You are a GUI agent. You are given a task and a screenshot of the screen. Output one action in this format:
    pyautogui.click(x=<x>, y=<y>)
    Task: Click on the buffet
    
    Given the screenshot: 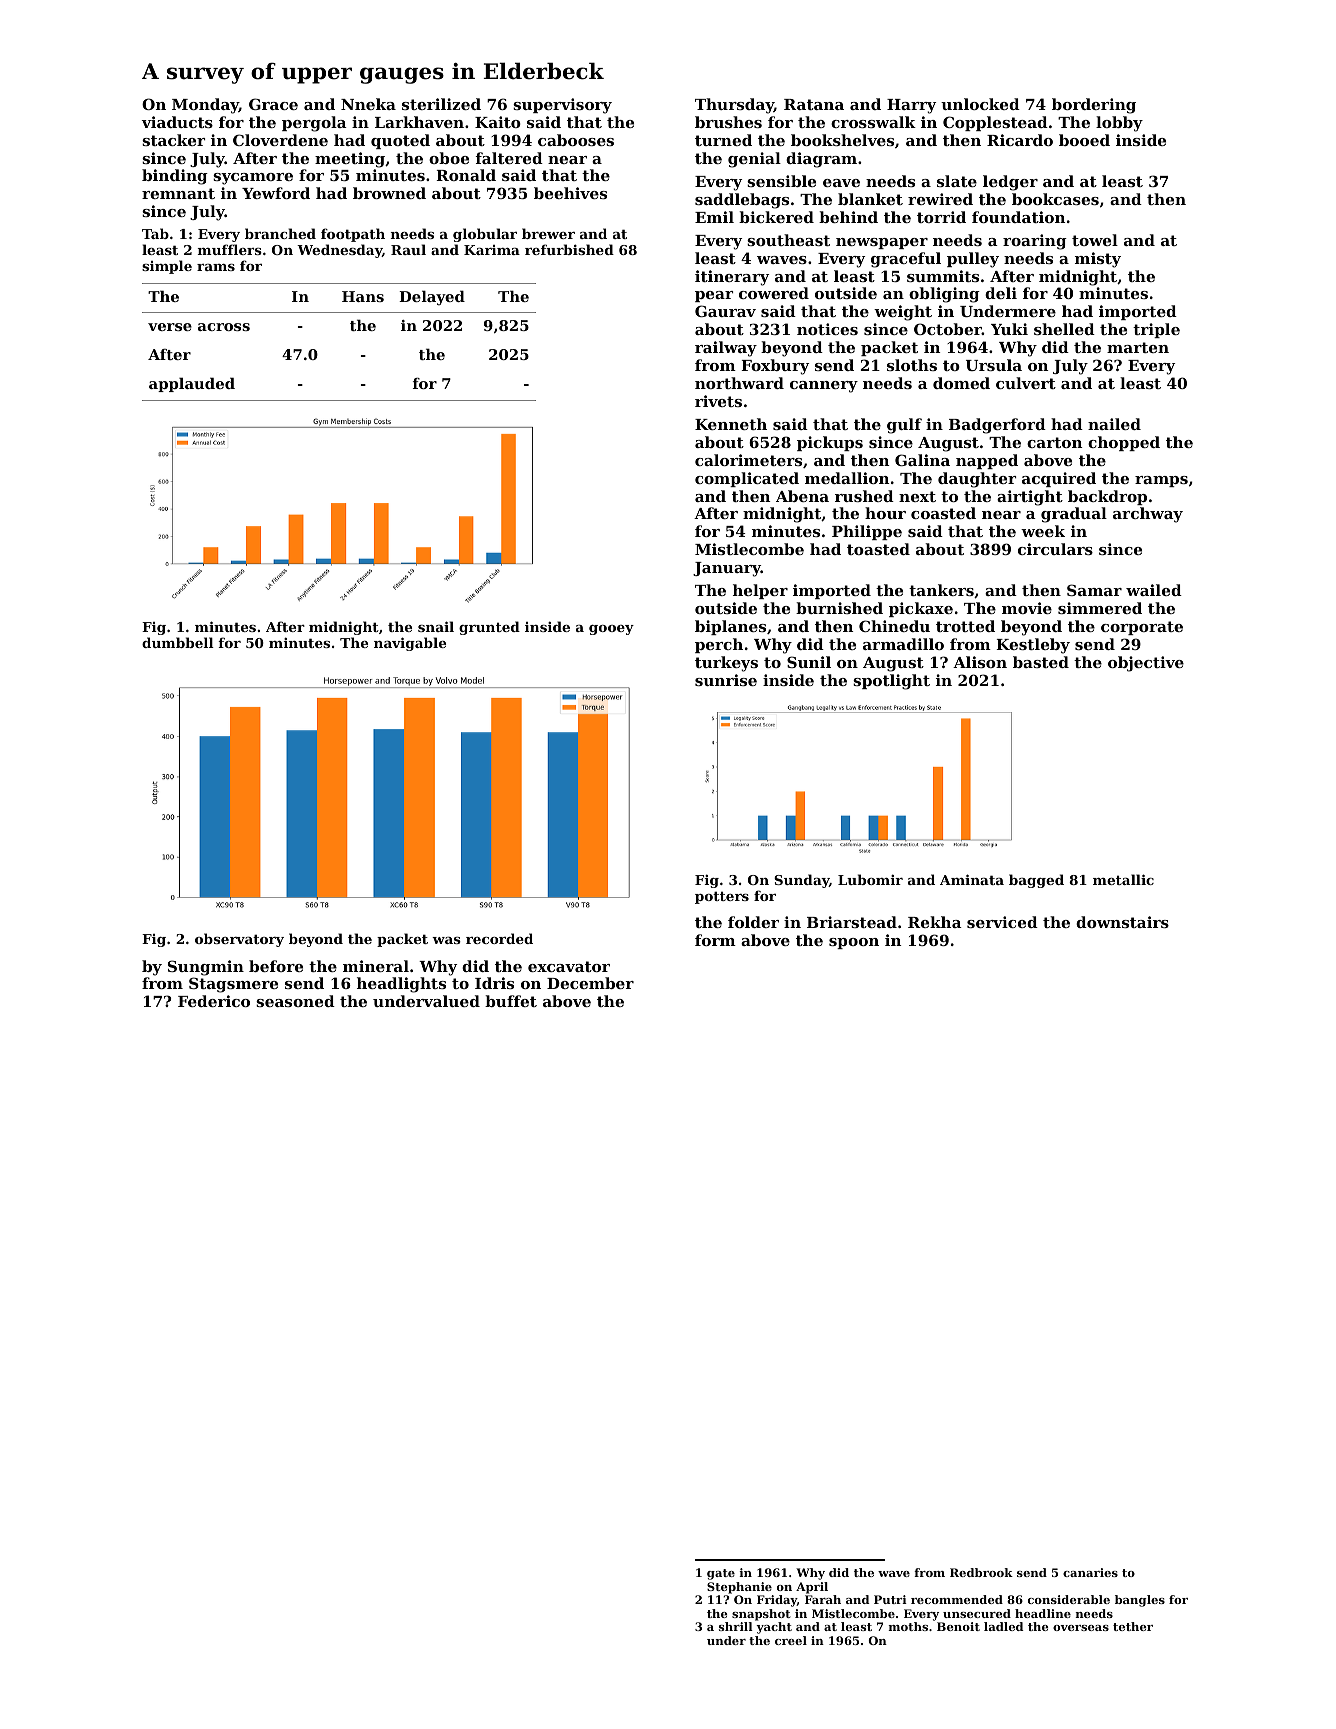 What is the action you would take?
    pyautogui.click(x=511, y=1001)
